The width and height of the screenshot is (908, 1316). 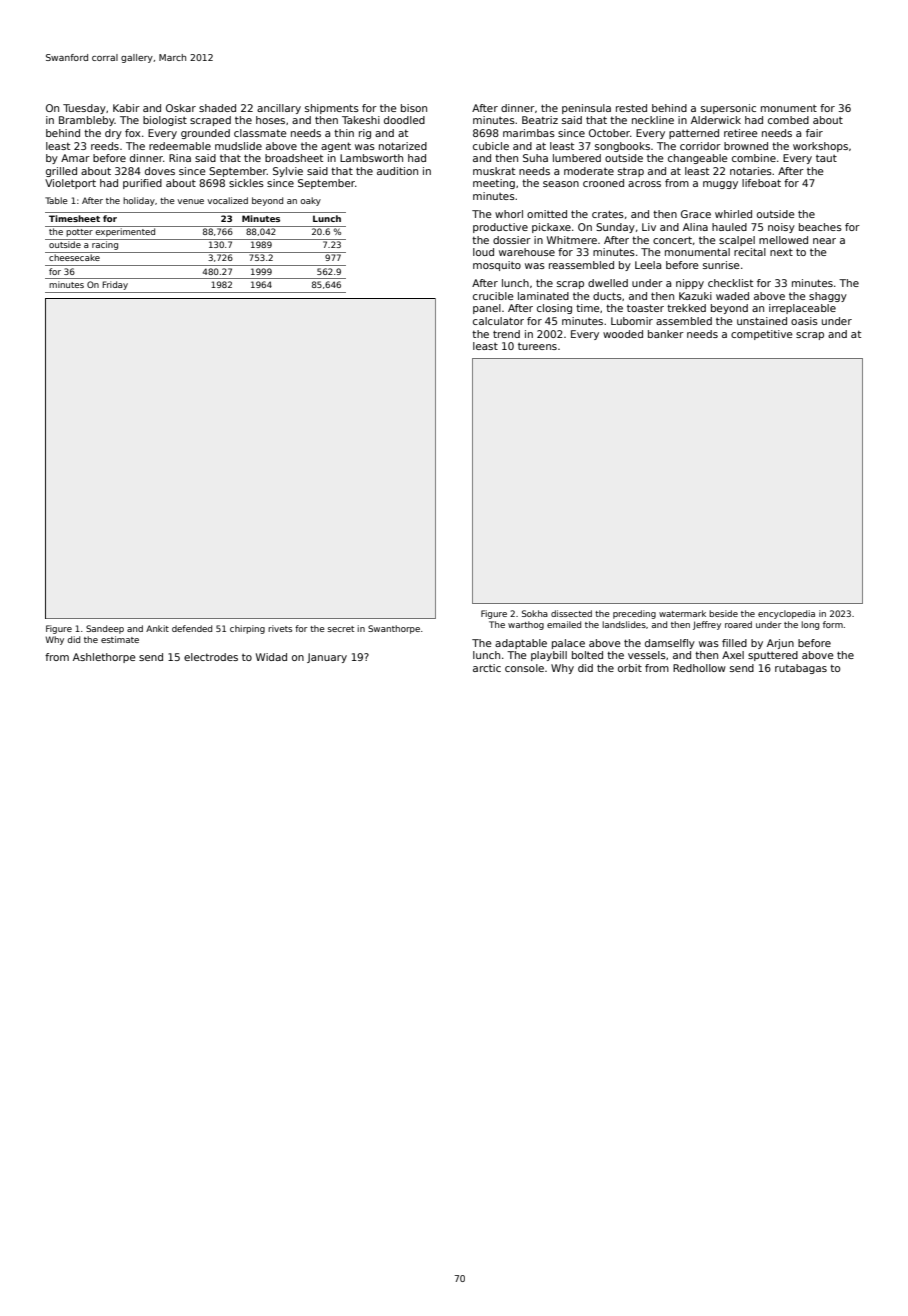 What do you see at coordinates (414, 108) in the screenshot?
I see `bison` at bounding box center [414, 108].
